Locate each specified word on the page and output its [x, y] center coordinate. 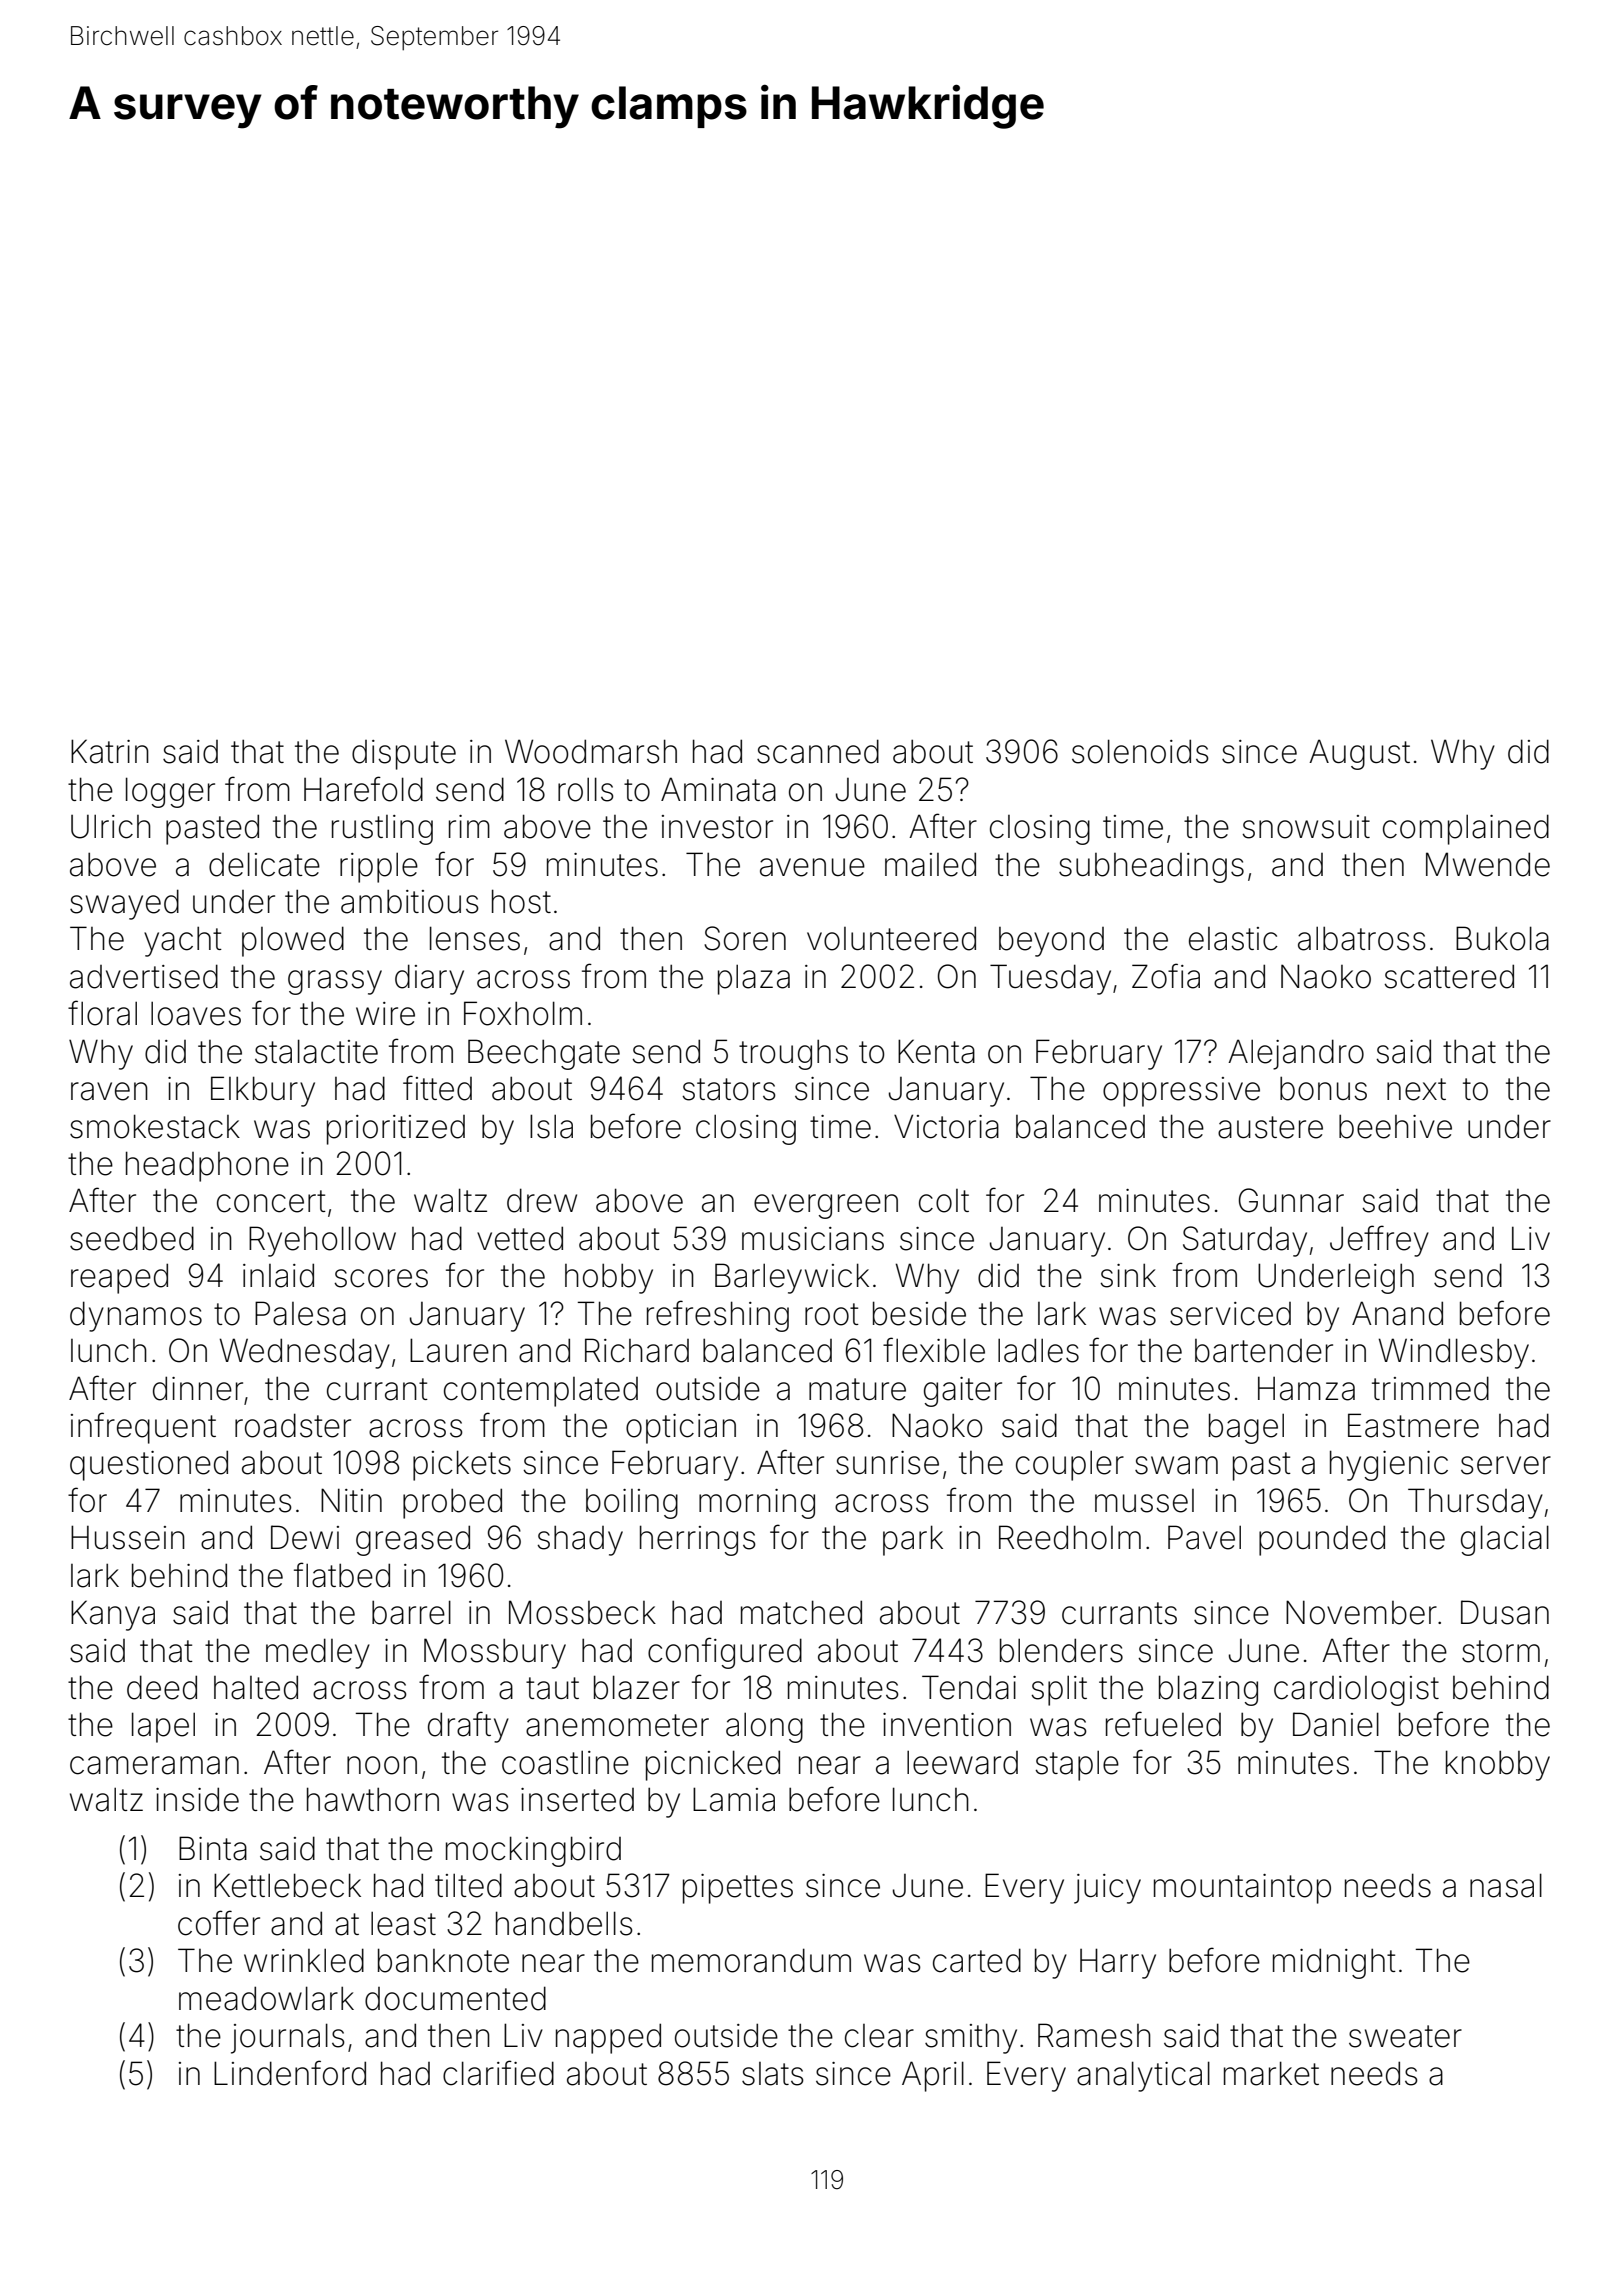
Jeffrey [1379, 1241]
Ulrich [111, 826]
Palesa [300, 1313]
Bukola [1502, 938]
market [1271, 2073]
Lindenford [290, 2073]
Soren [745, 938]
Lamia [734, 1799]
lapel [163, 1727]
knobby [1498, 1765]
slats [773, 2074]
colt [944, 1201]
